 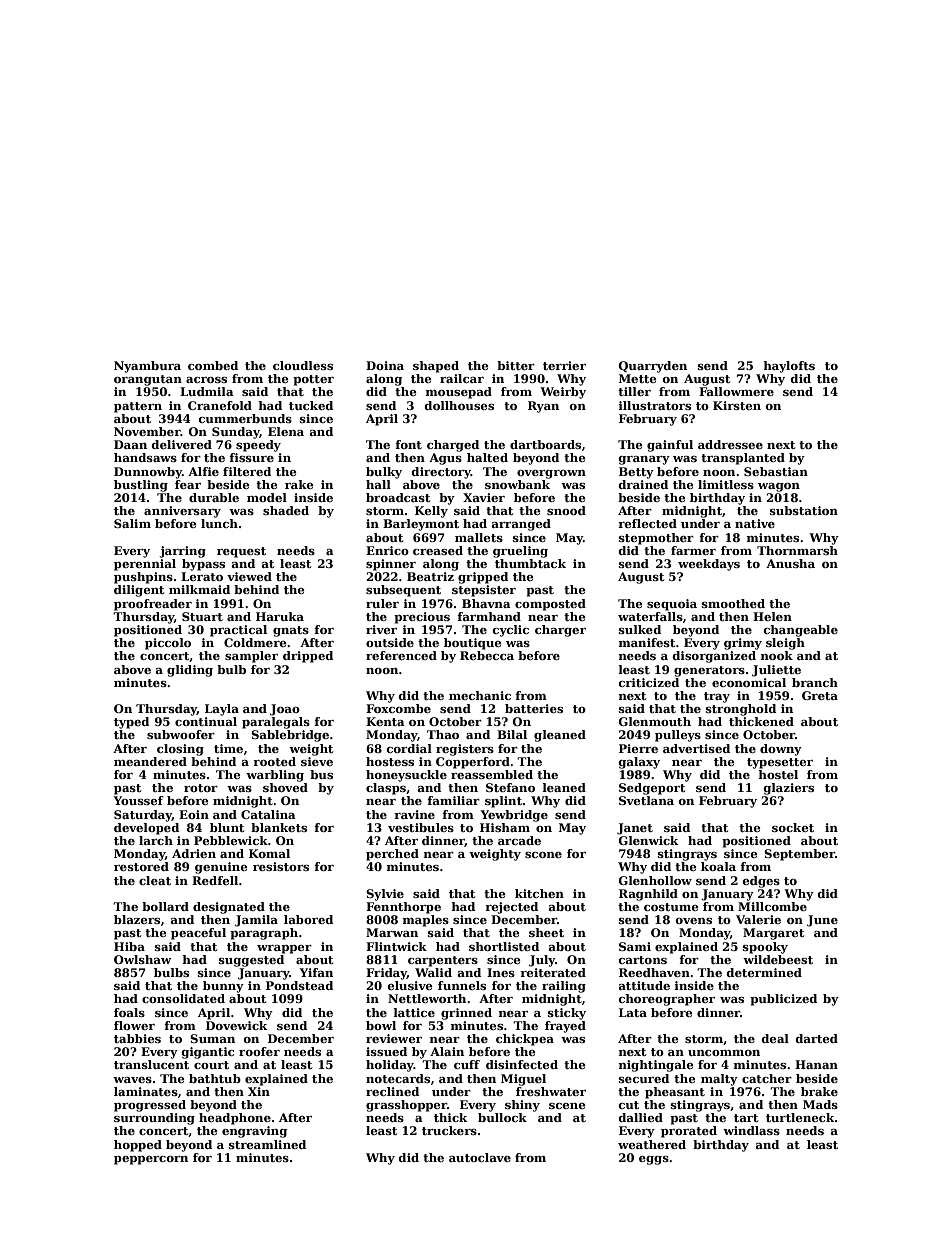 I want to click on tucked, so click(x=311, y=405).
